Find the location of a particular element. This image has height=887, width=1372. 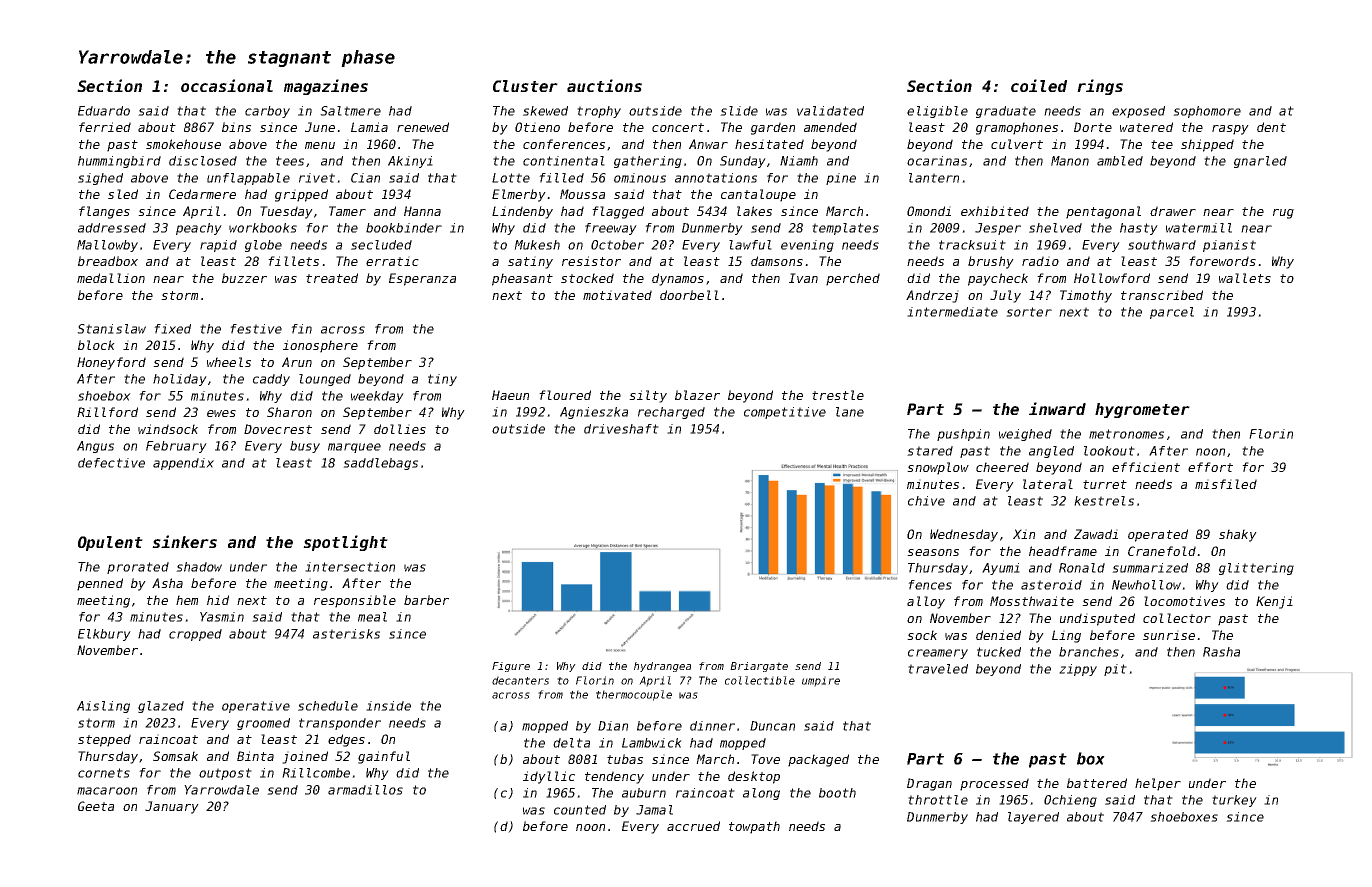

dollies is located at coordinates (400, 429).
